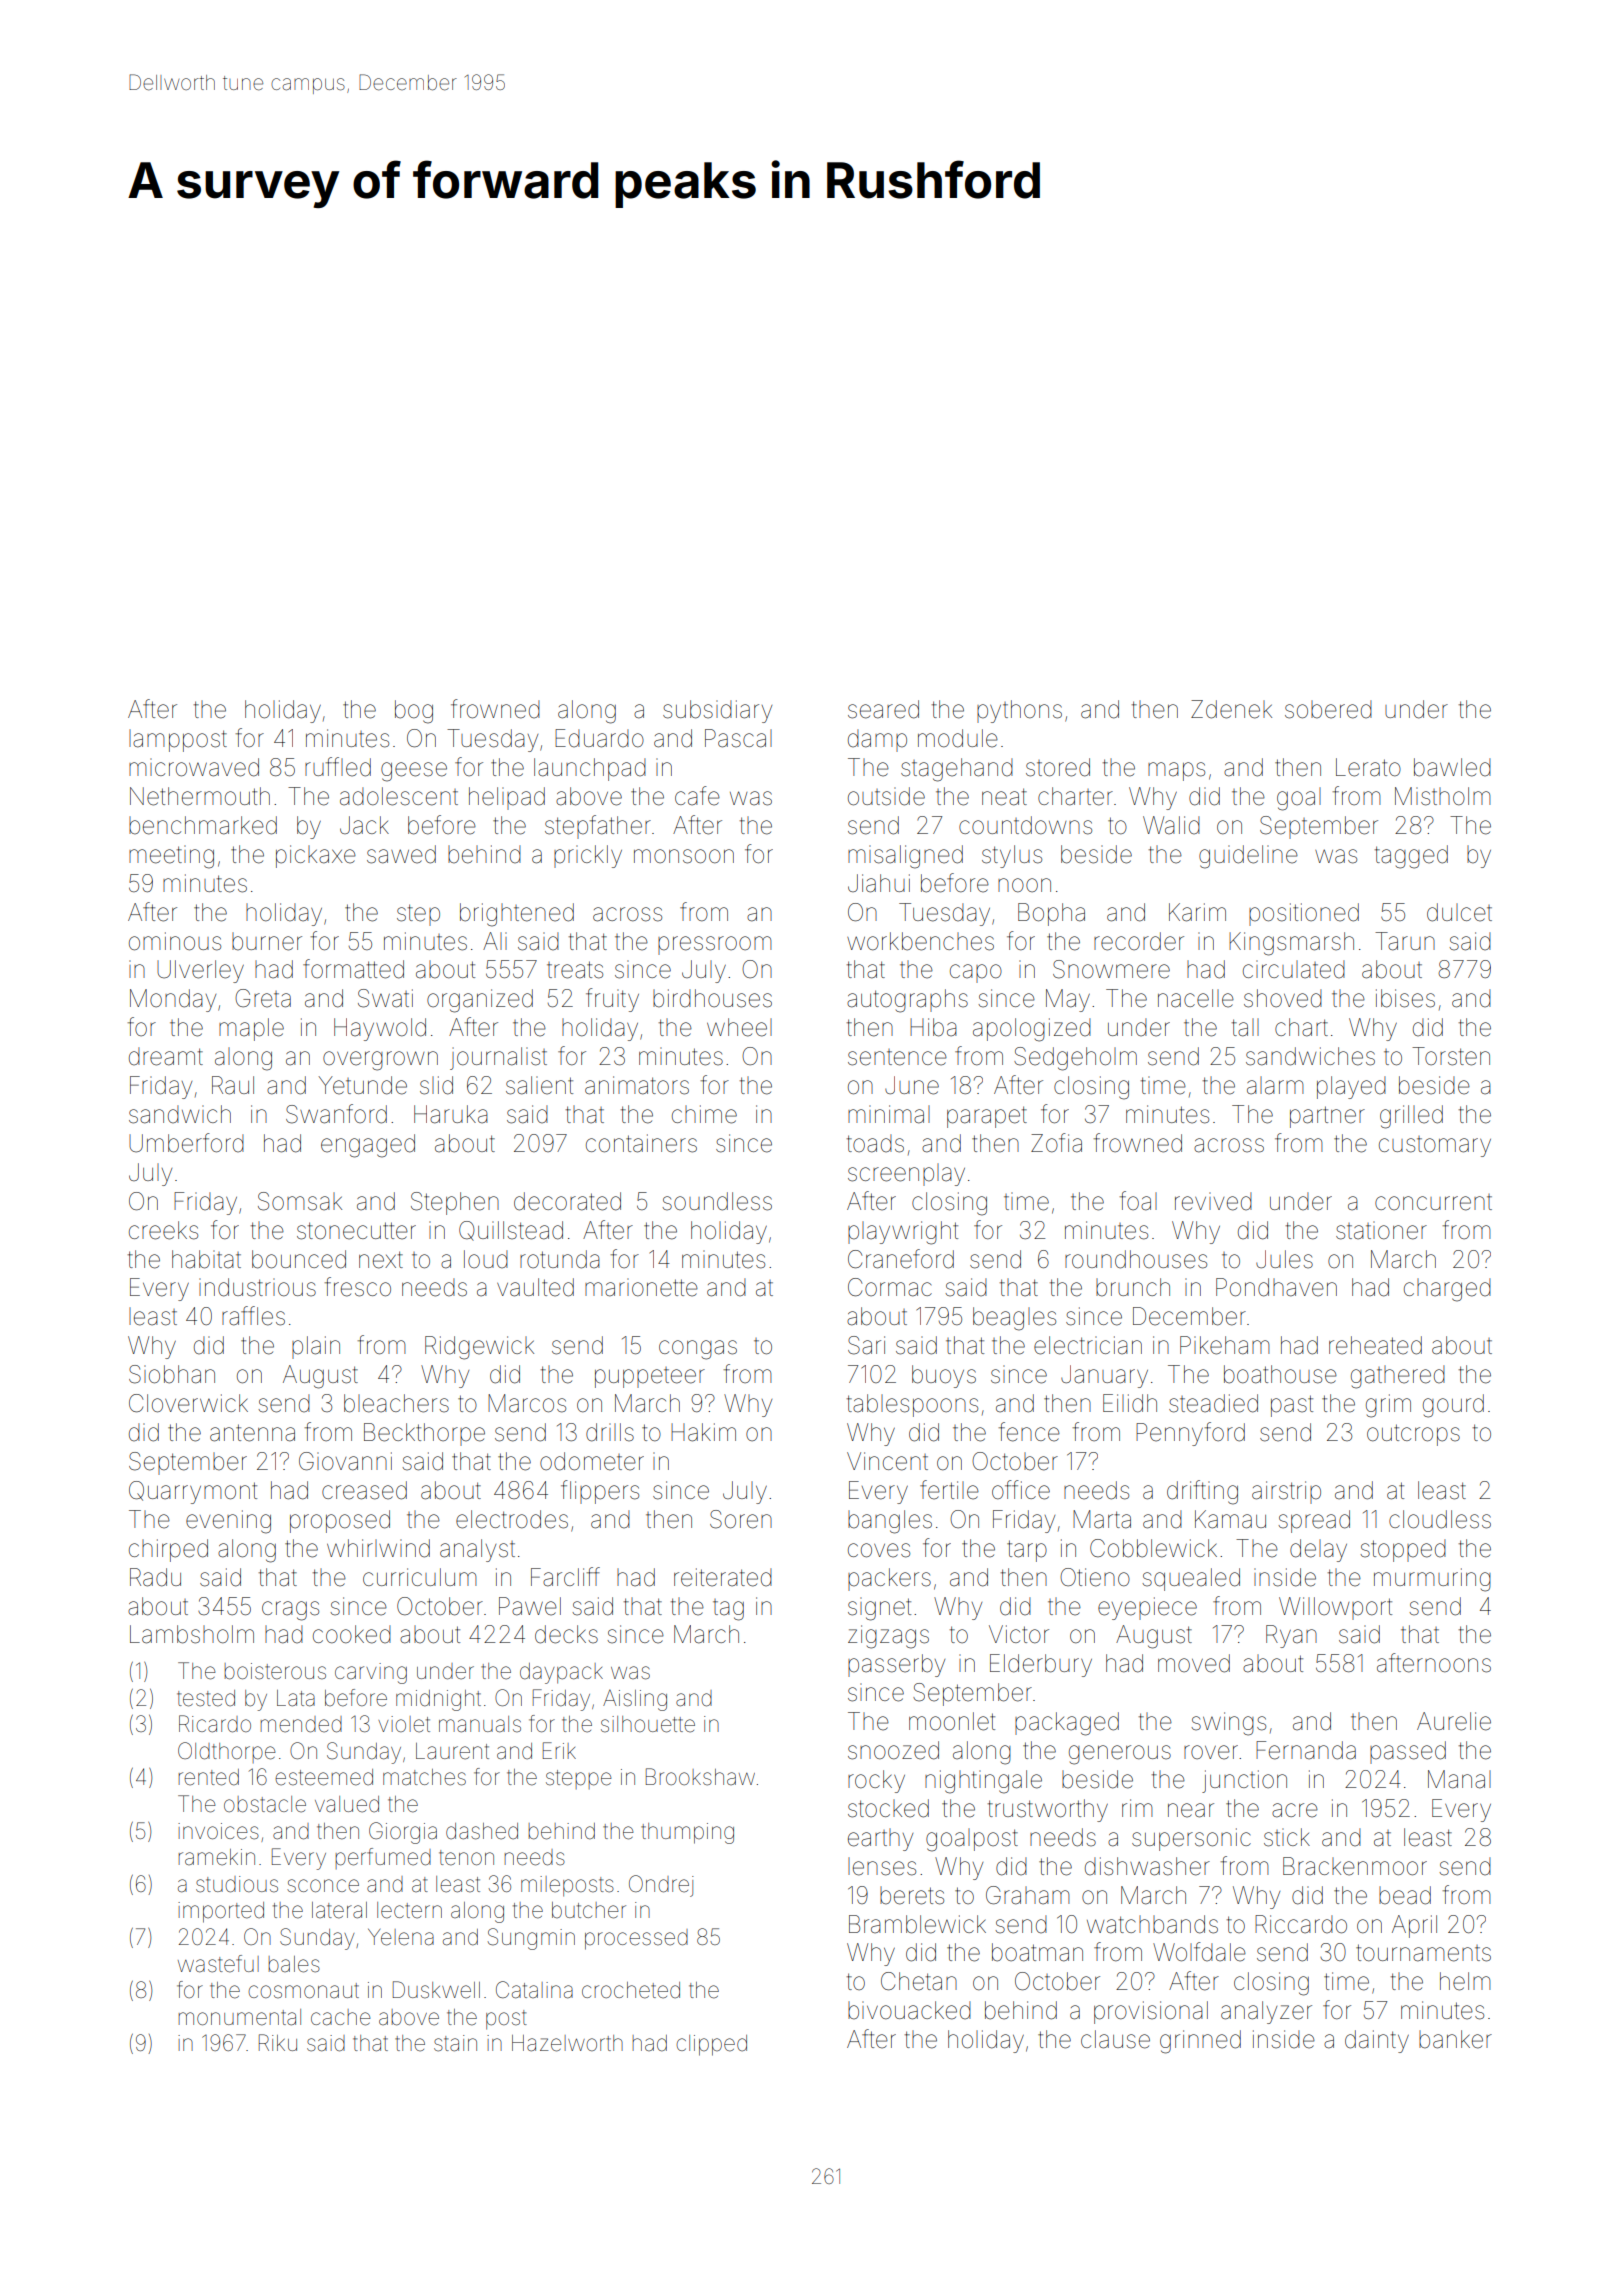  What do you see at coordinates (1213, 1403) in the screenshot?
I see `steadied` at bounding box center [1213, 1403].
